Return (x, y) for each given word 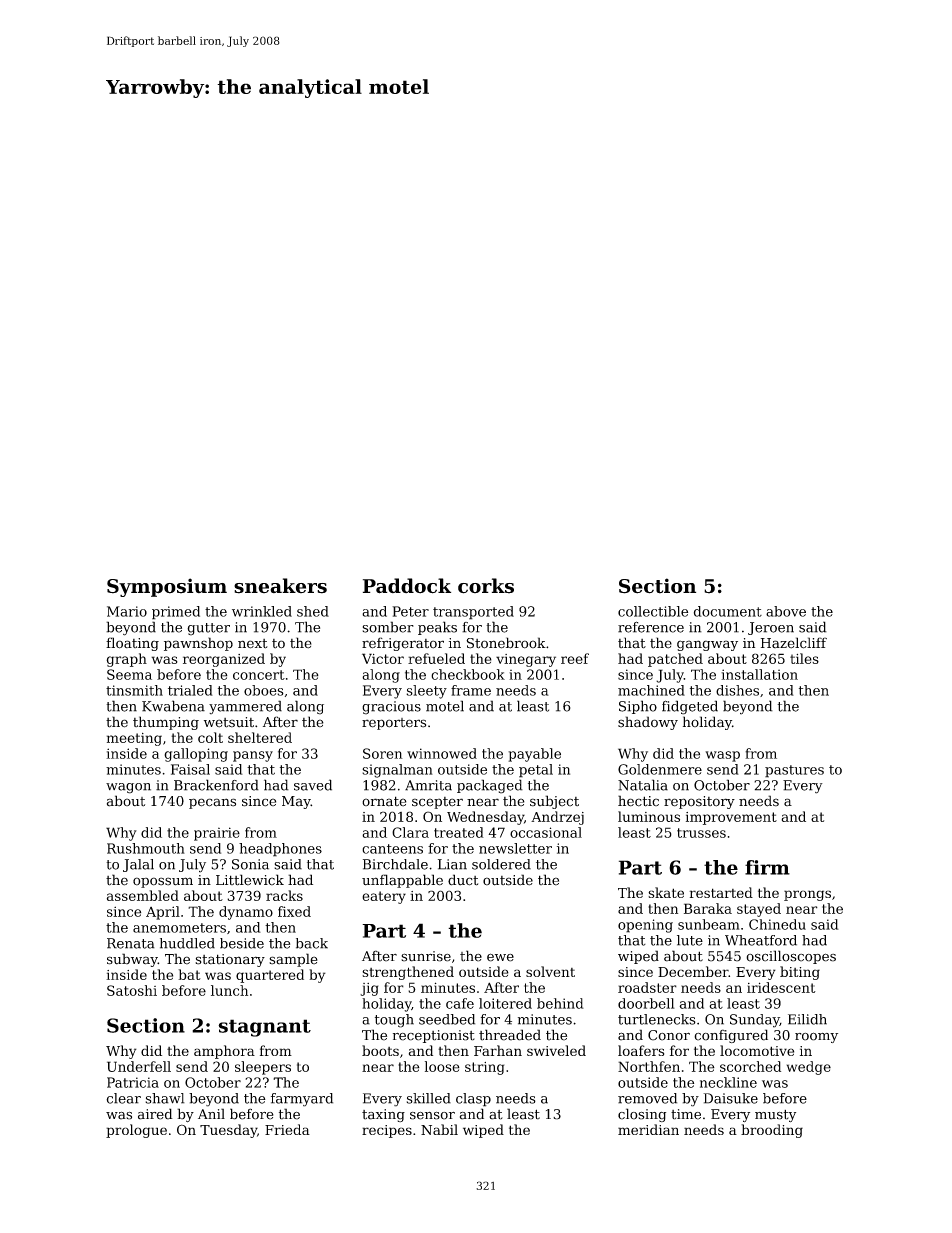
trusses (701, 833)
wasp (722, 756)
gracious (391, 708)
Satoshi (132, 990)
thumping (166, 723)
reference (651, 627)
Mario (127, 611)
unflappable (402, 881)
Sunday (755, 1021)
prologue (136, 1131)
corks (486, 586)
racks (284, 895)
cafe (460, 1003)
